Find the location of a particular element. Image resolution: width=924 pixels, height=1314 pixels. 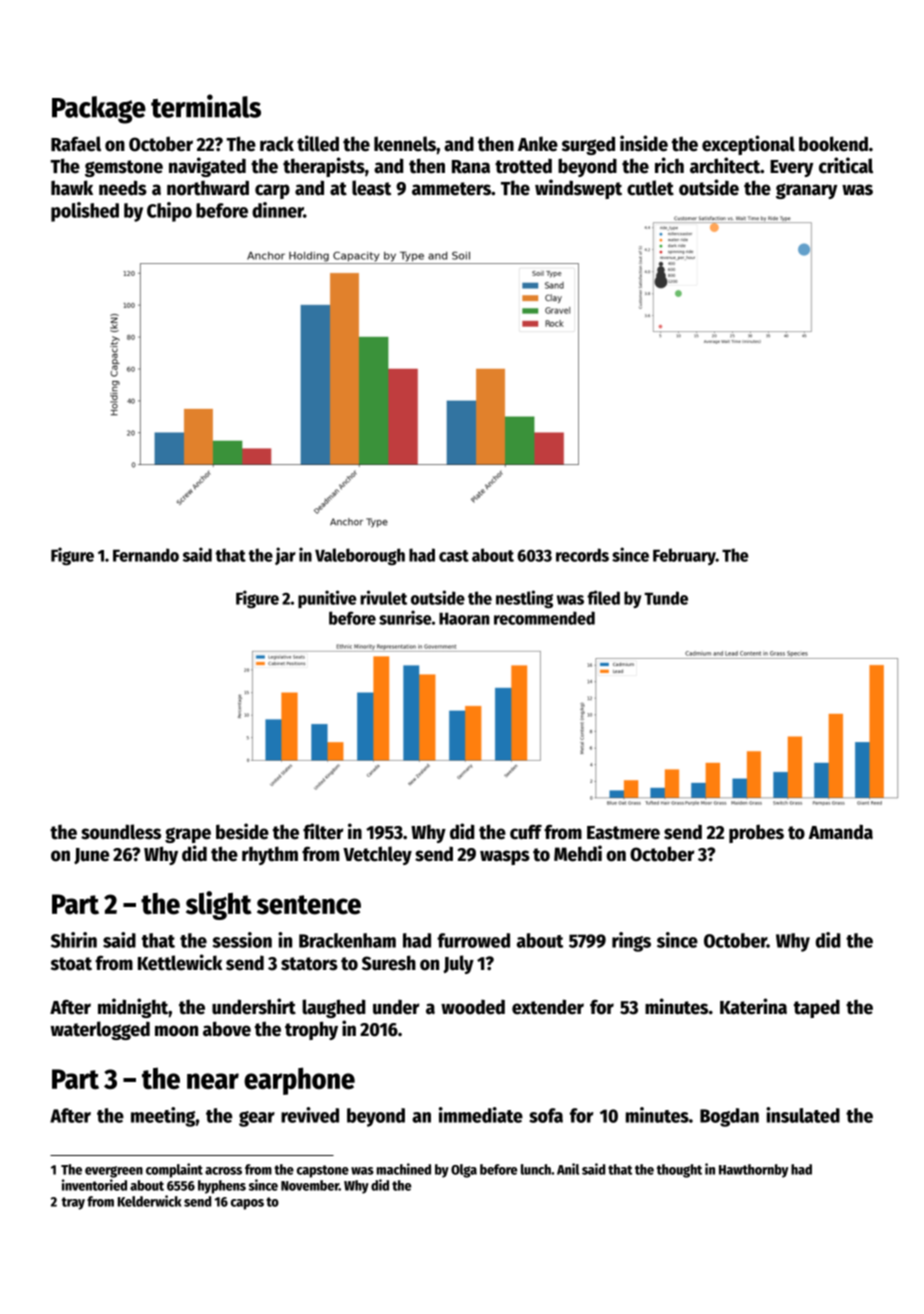

capos is located at coordinates (247, 1204).
